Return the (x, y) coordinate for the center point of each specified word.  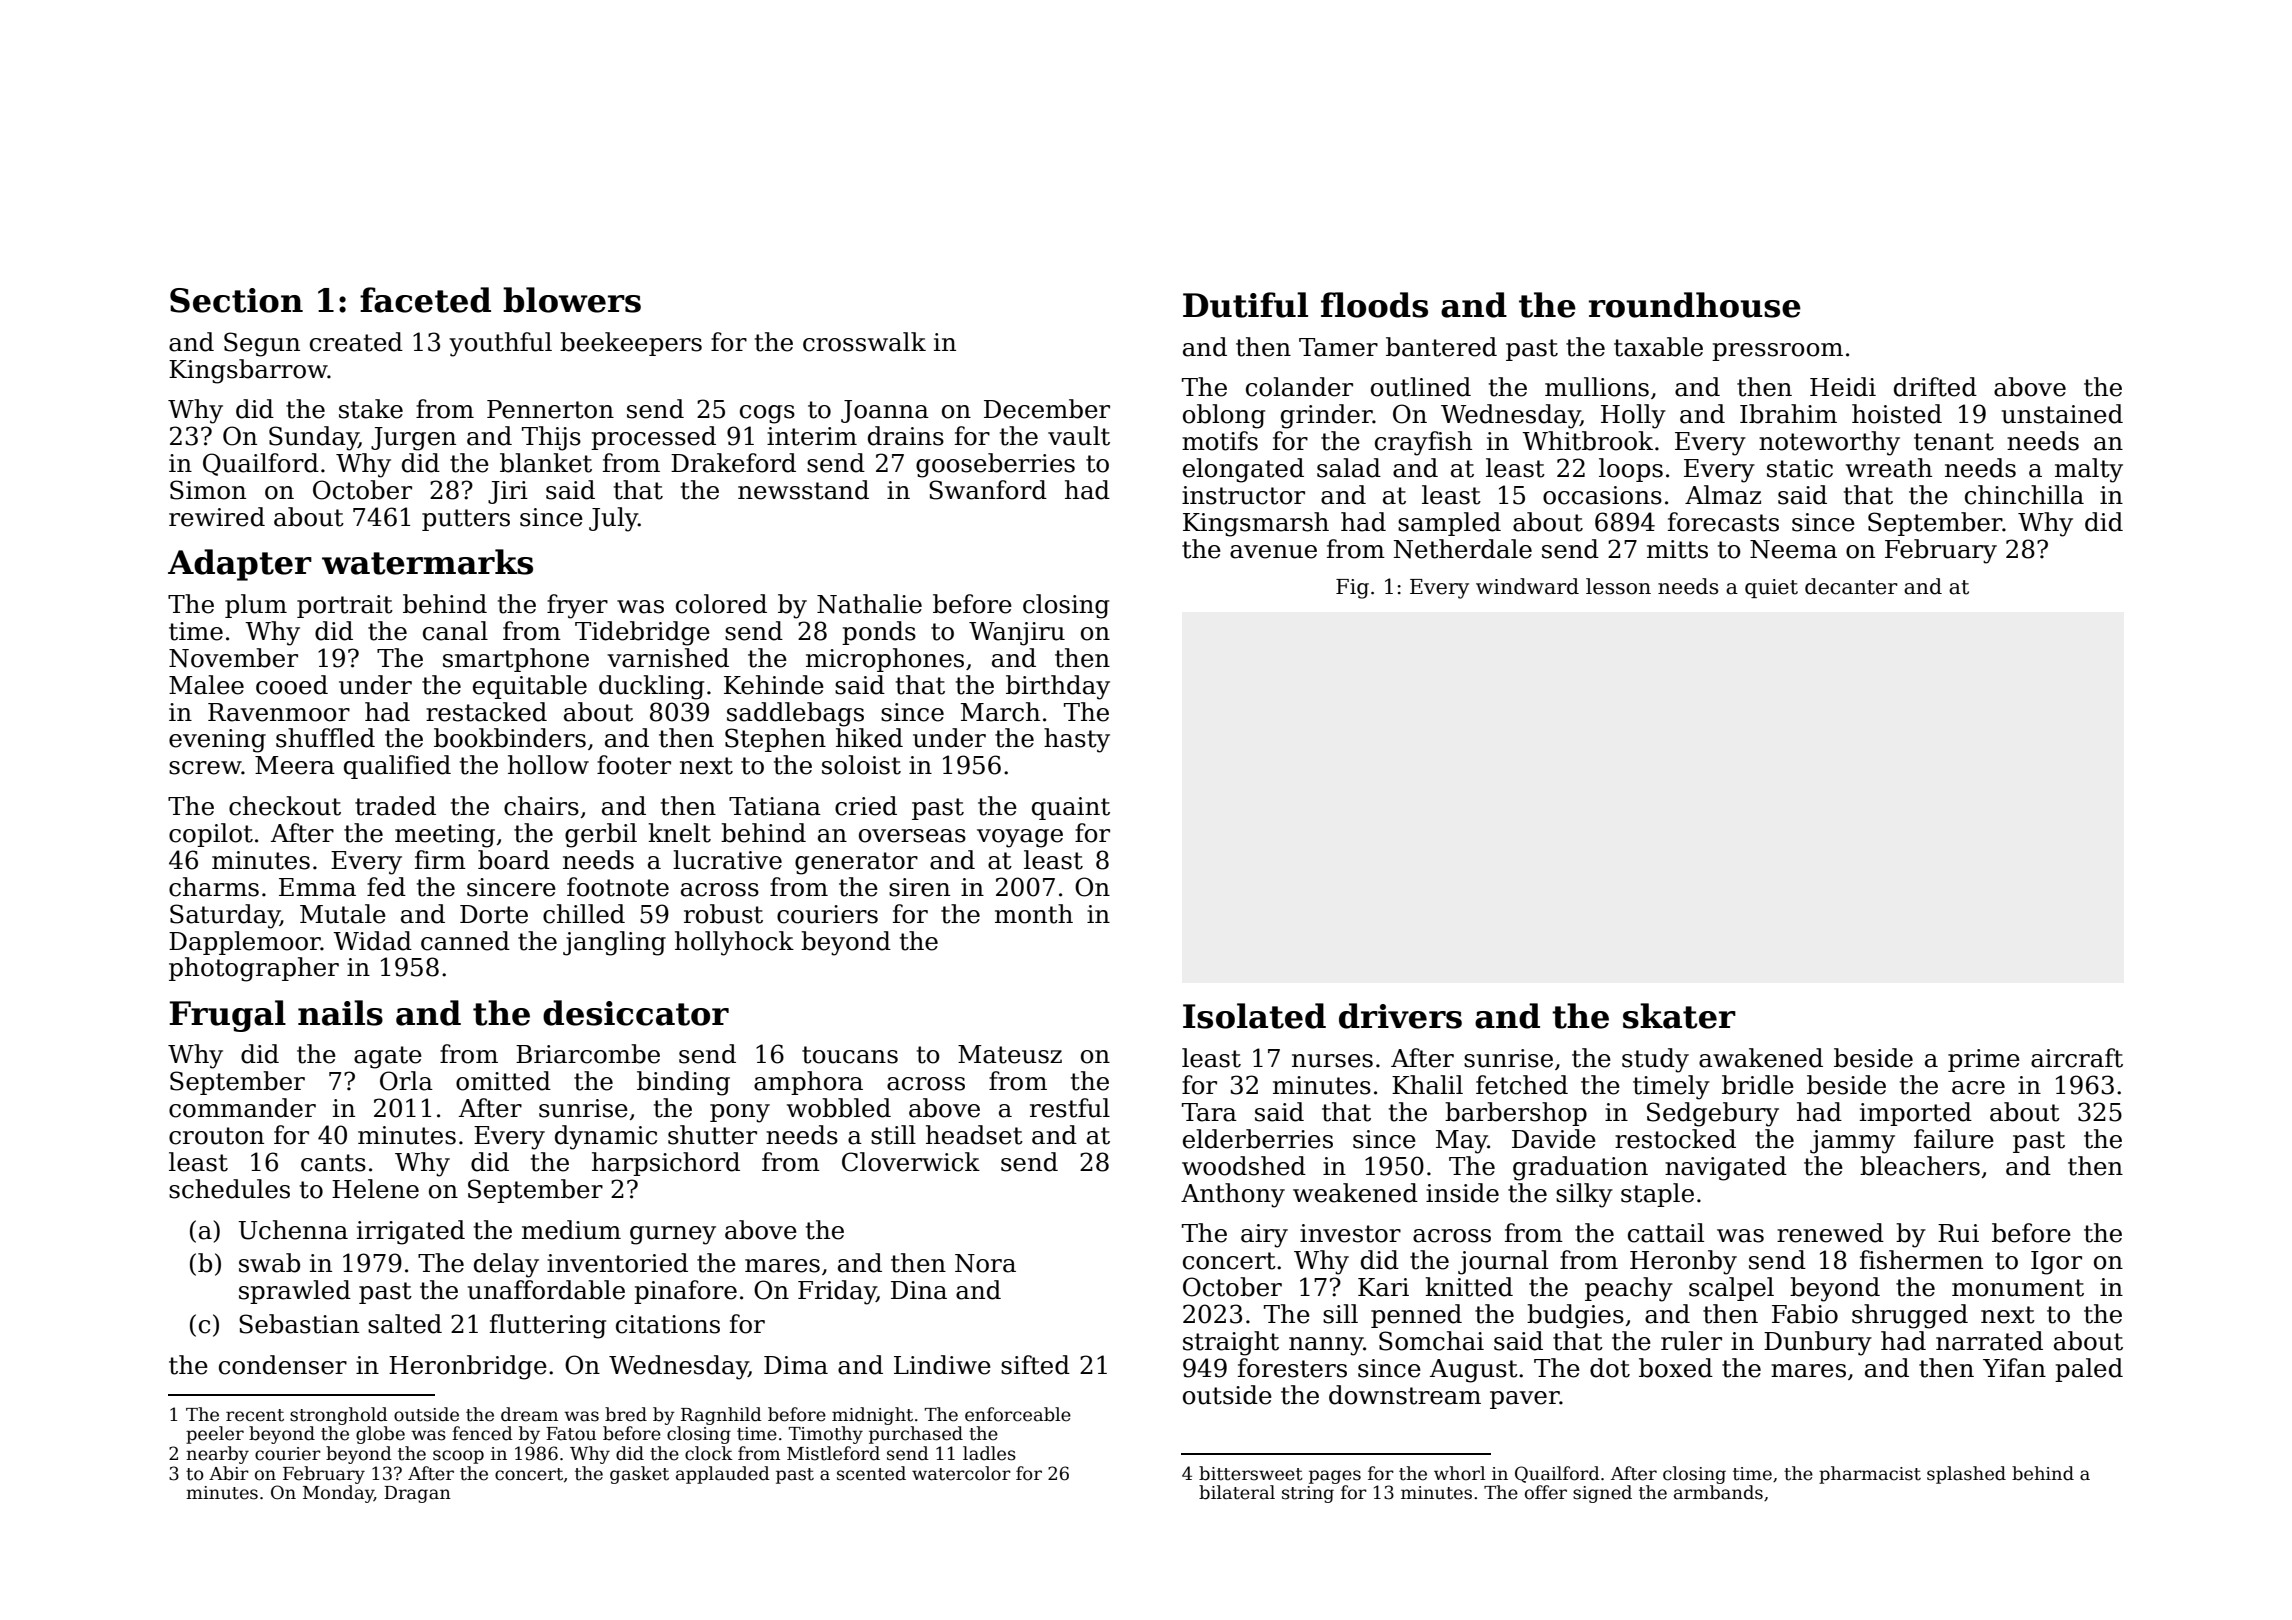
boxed (1676, 1368)
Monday (338, 1494)
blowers (572, 300)
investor (1350, 1233)
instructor (1243, 495)
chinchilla (2024, 495)
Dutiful (1245, 305)
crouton (216, 1136)
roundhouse (1695, 305)
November (233, 658)
